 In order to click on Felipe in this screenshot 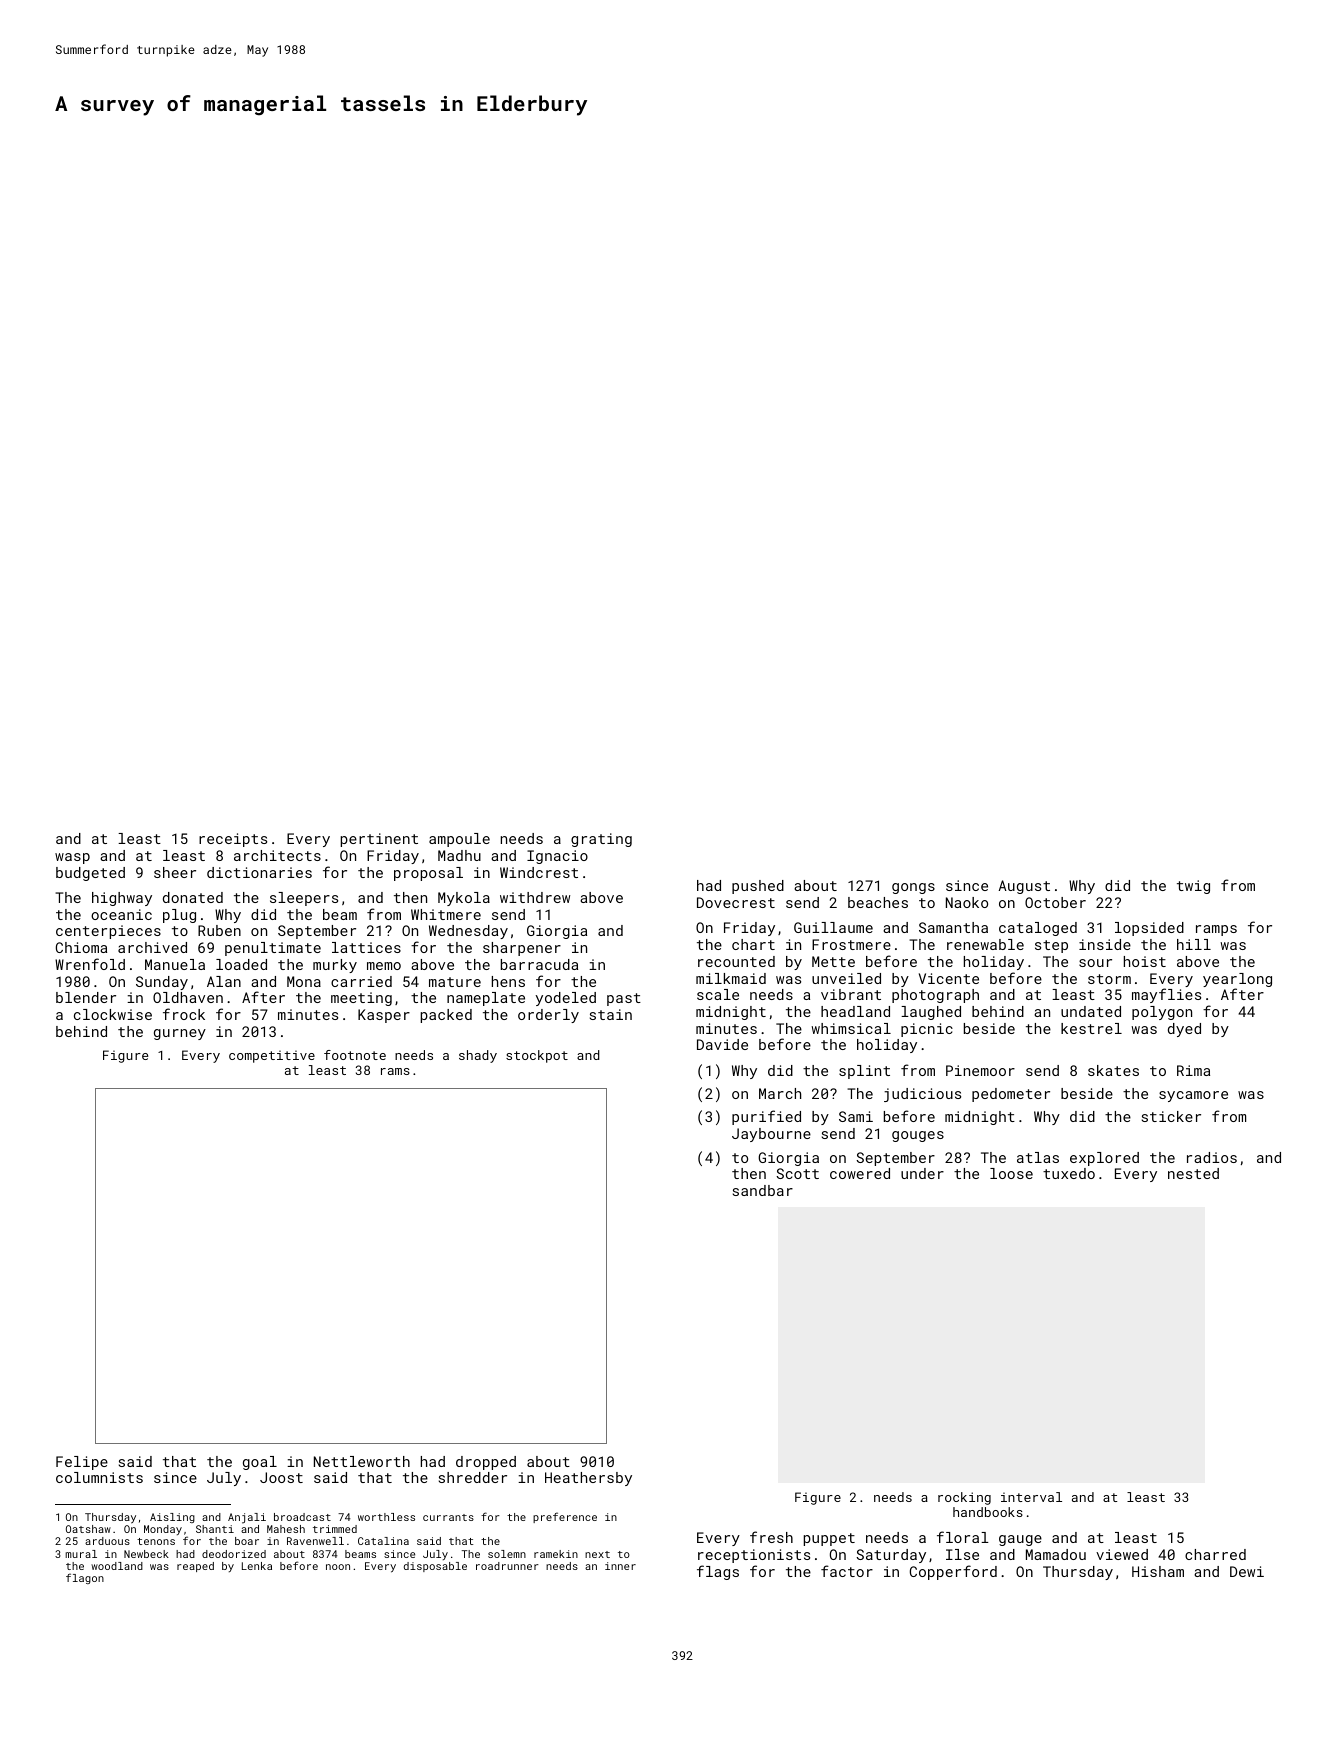, I will do `click(82, 1463)`.
